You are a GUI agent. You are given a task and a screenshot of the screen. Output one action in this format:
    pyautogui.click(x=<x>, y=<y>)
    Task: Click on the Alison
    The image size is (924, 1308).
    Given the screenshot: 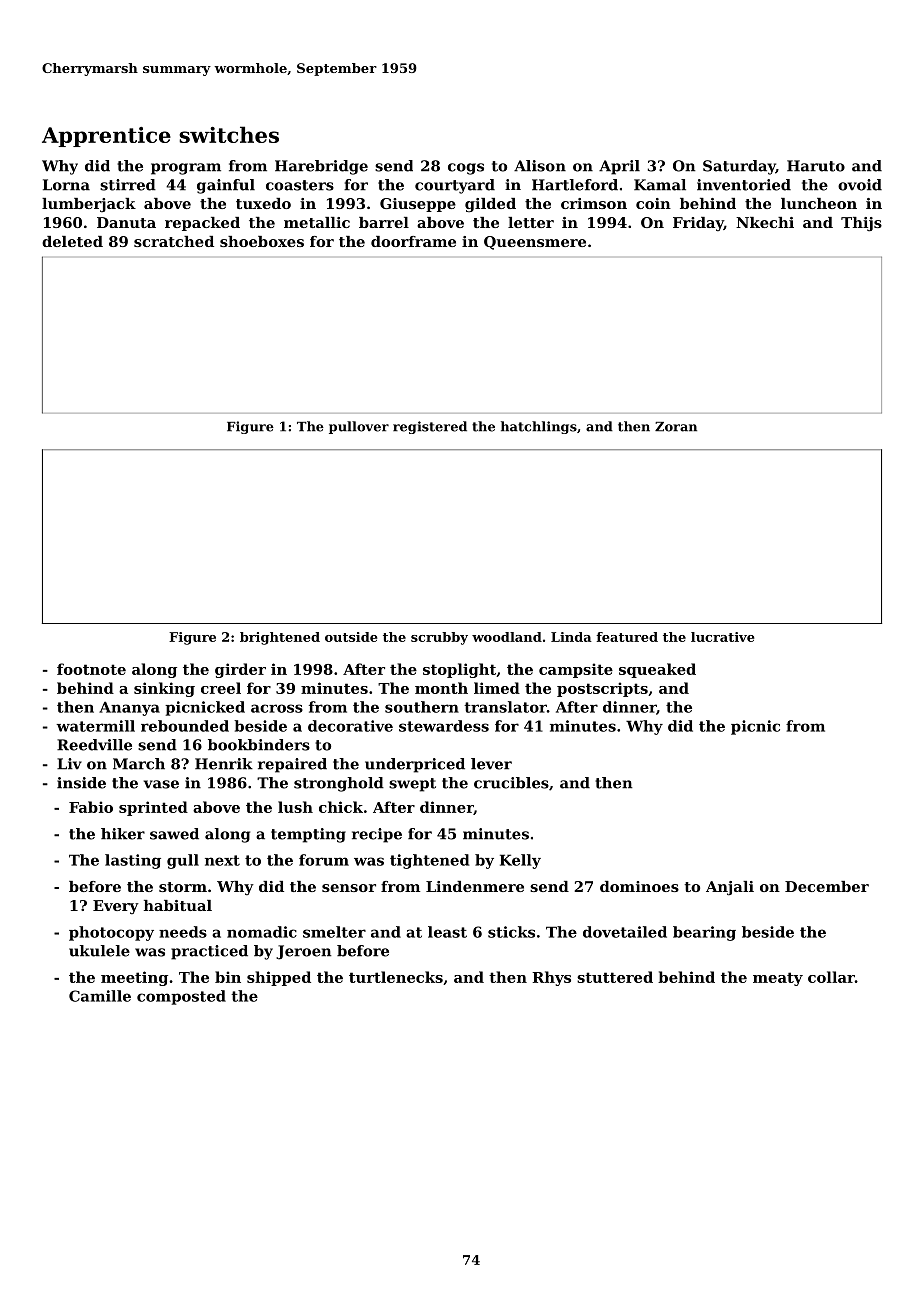 What is the action you would take?
    pyautogui.click(x=540, y=166)
